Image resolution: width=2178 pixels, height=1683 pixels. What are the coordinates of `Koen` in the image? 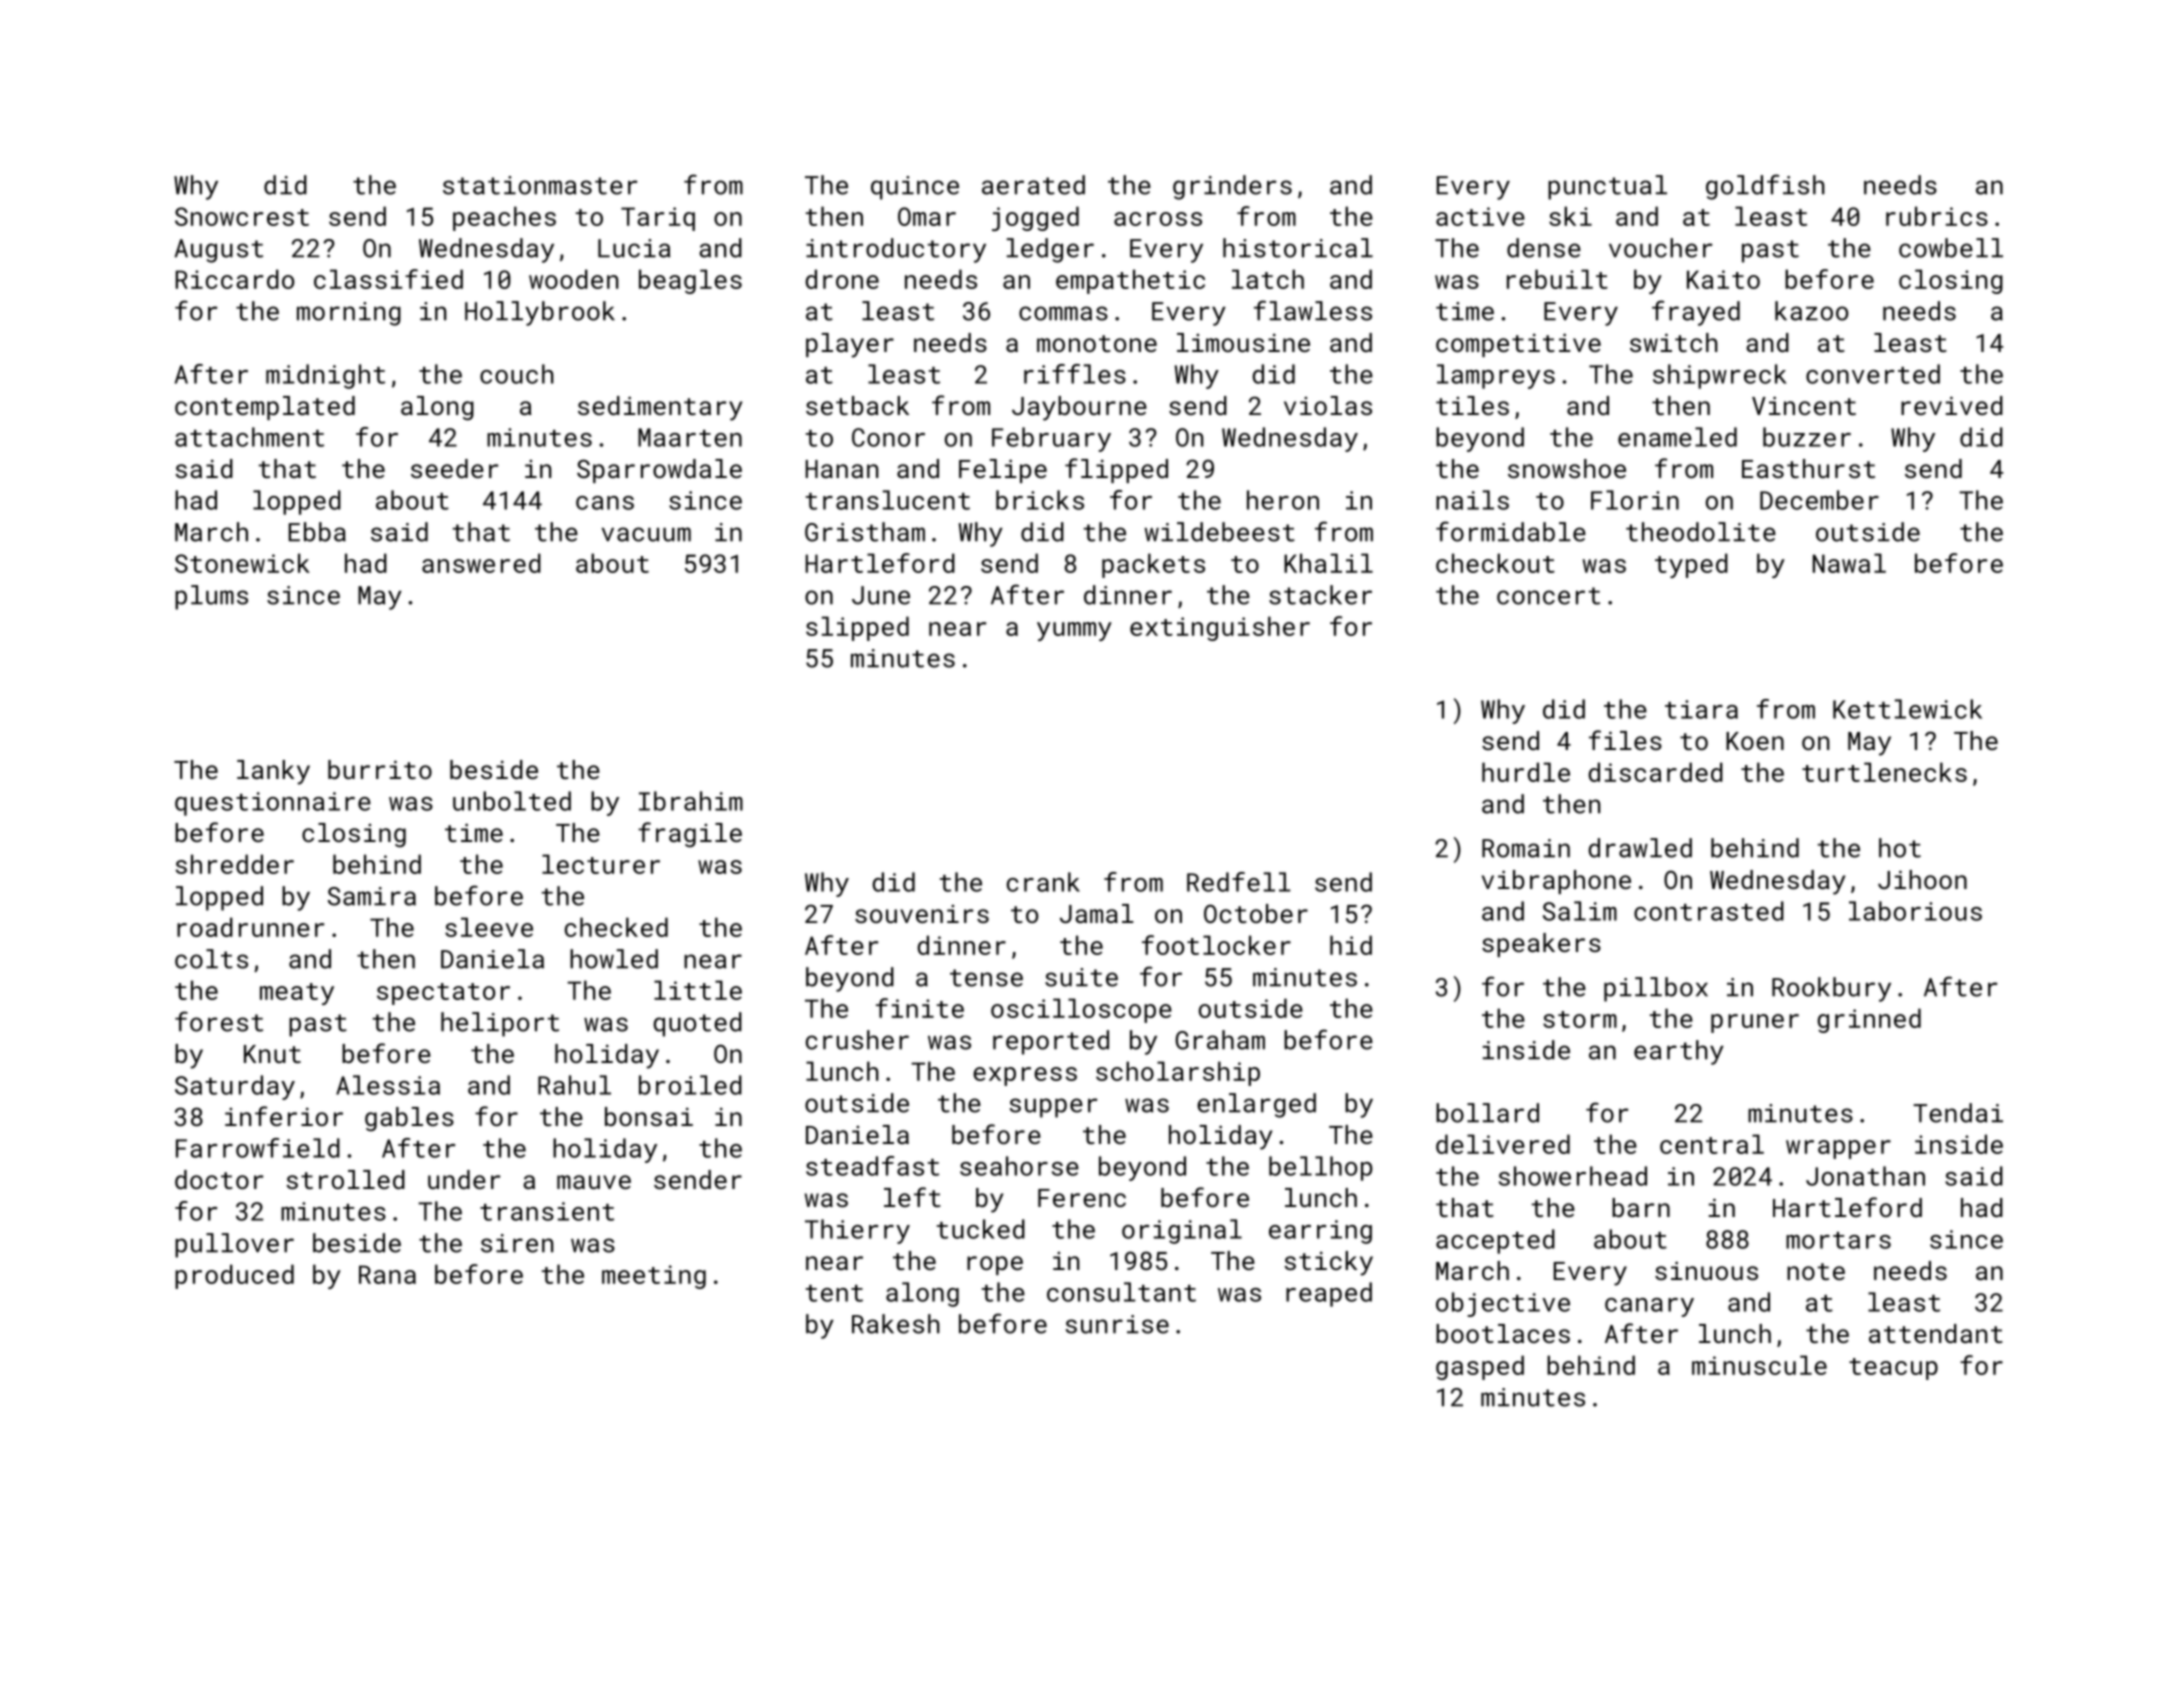 It's located at (1755, 741).
